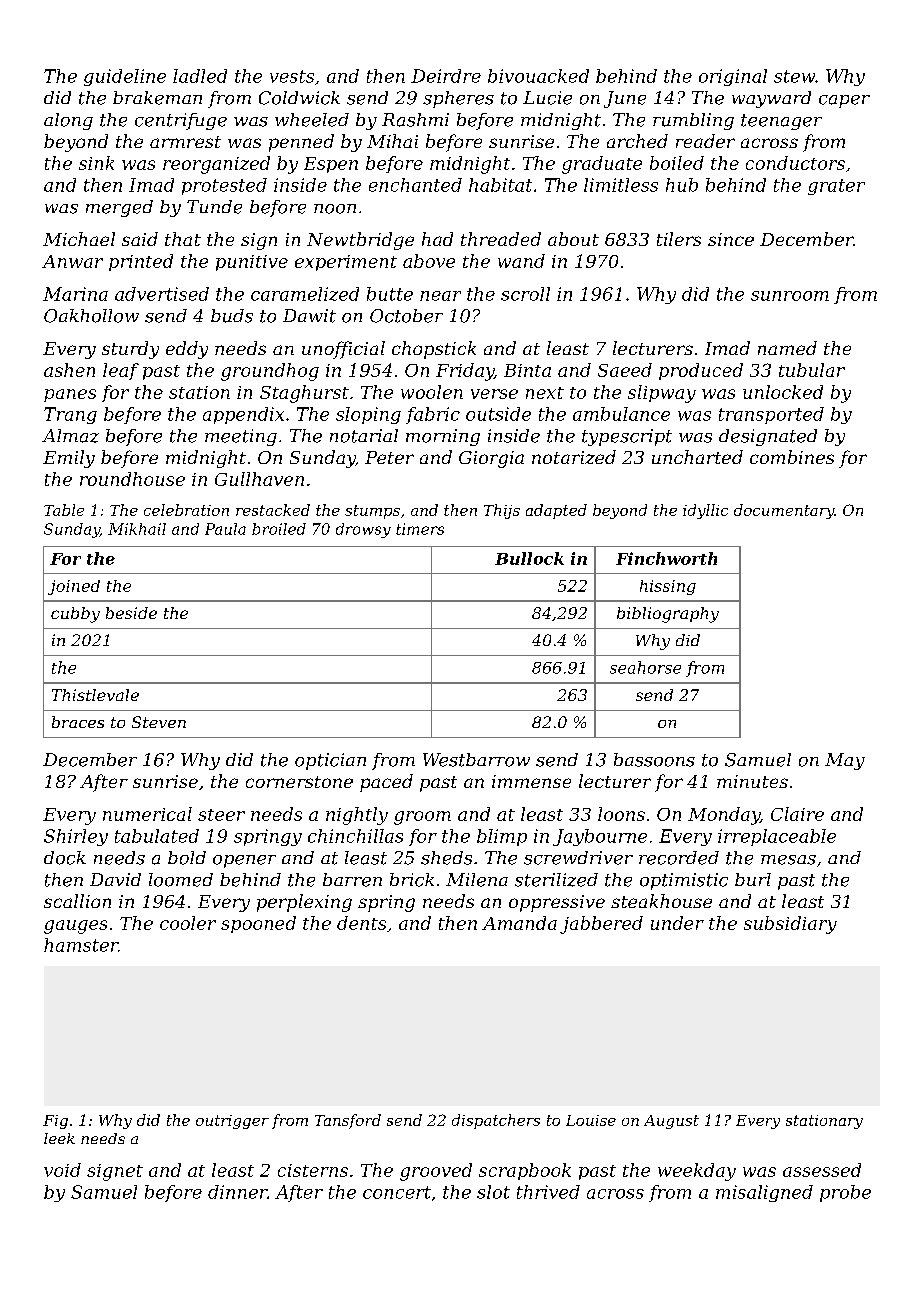  I want to click on meeting, so click(241, 437).
